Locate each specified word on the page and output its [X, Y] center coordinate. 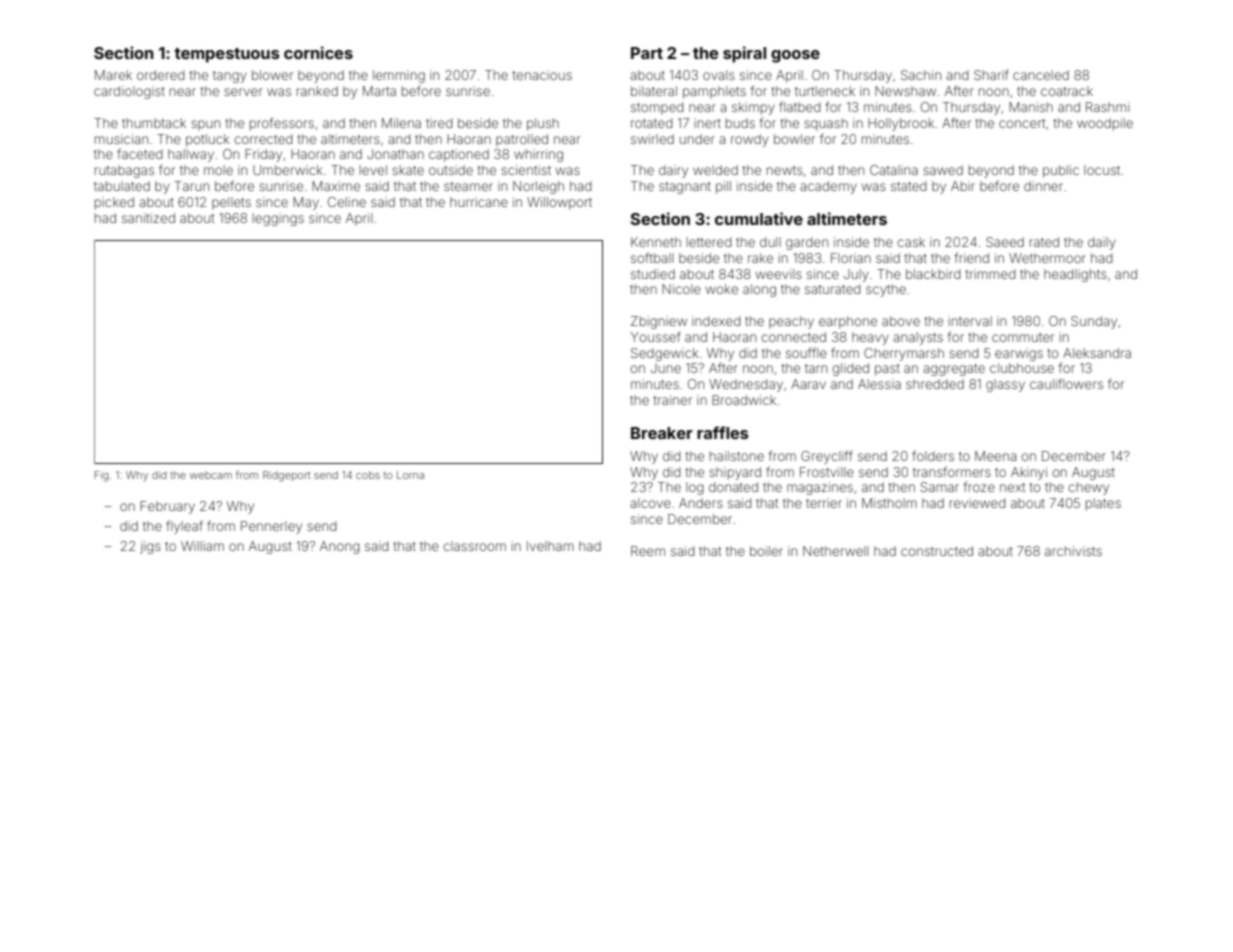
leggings [278, 219]
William [202, 546]
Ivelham [550, 546]
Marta [379, 91]
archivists [1073, 551]
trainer [672, 400]
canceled [1041, 75]
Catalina [894, 170]
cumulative [759, 218]
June [666, 368]
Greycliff [827, 457]
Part [647, 53]
